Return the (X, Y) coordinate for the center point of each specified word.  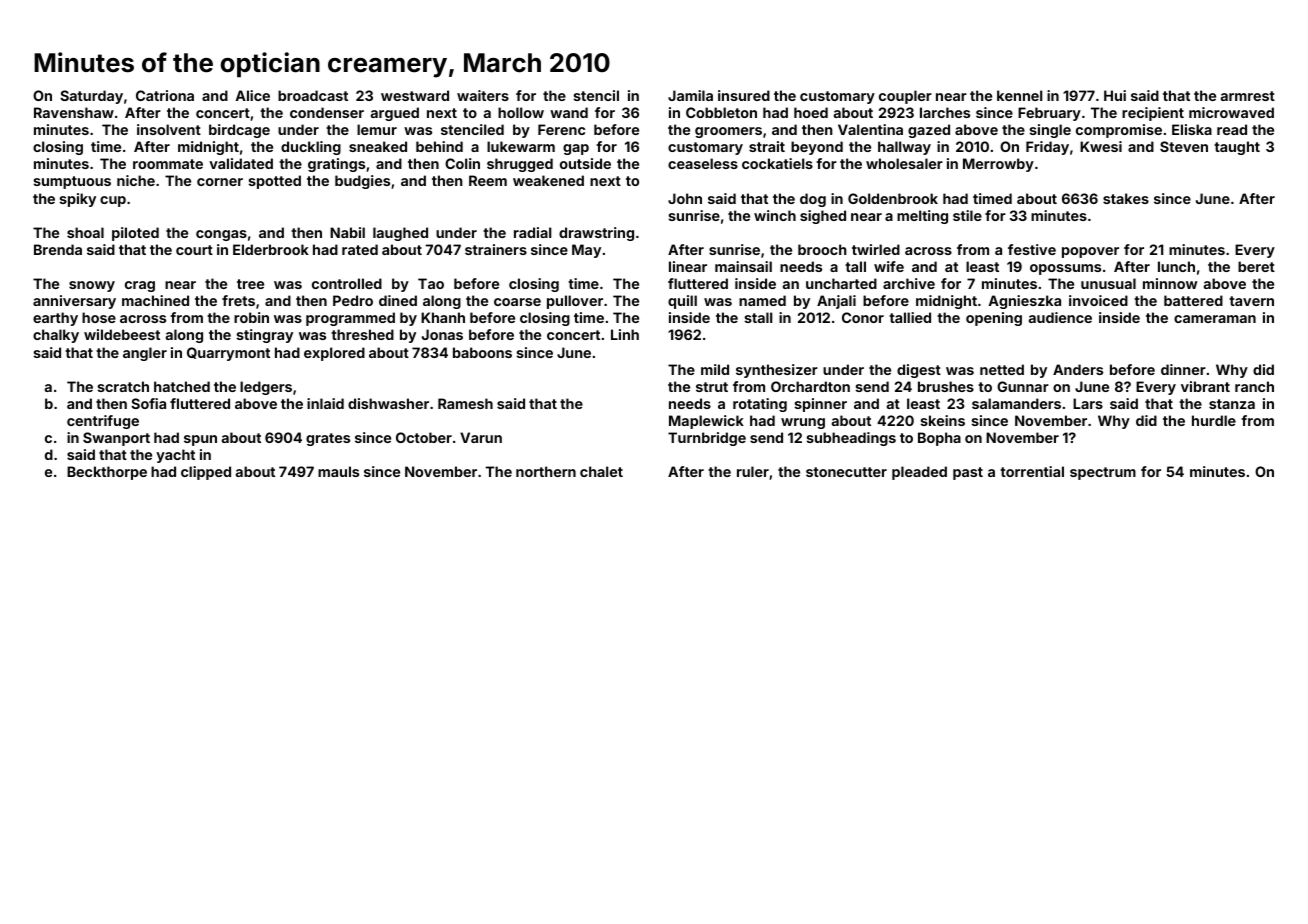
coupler (905, 97)
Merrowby (998, 165)
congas (221, 235)
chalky (56, 336)
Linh (625, 334)
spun (200, 440)
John (685, 198)
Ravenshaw (74, 112)
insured (744, 95)
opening (994, 319)
